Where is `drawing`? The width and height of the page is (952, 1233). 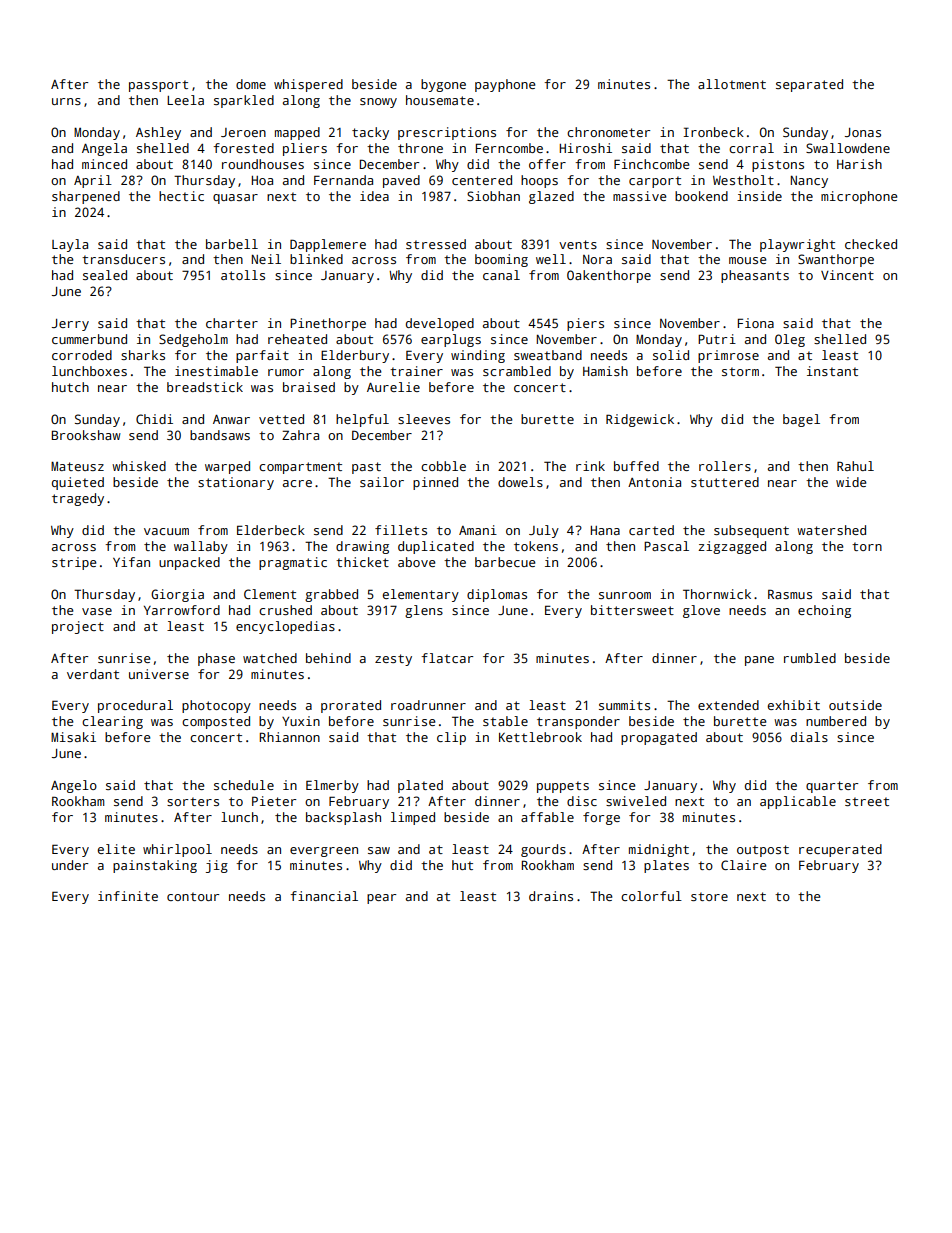 drawing is located at coordinates (362, 547).
